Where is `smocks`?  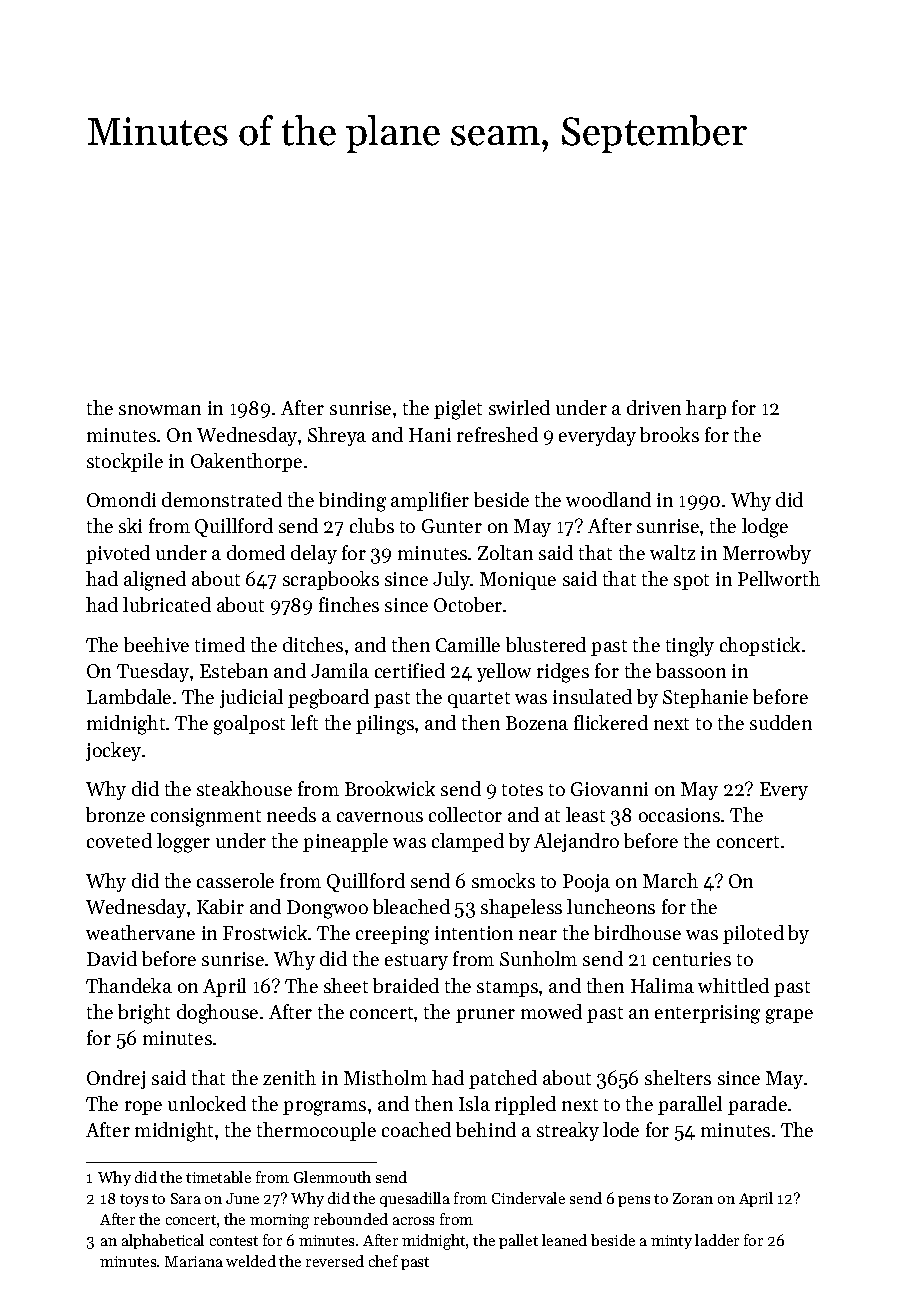 smocks is located at coordinates (503, 880).
